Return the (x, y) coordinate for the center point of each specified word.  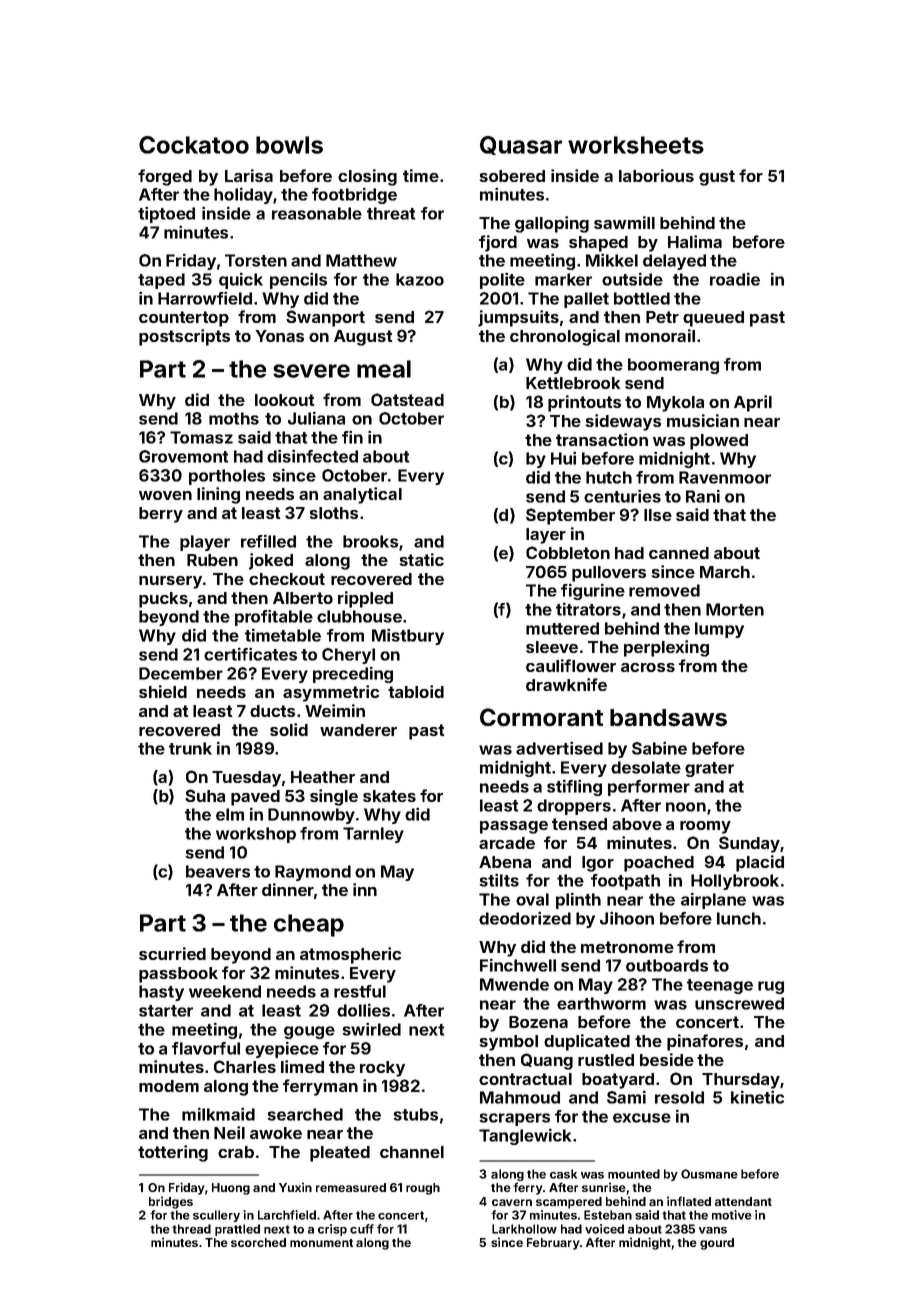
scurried (172, 953)
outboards (667, 965)
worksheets (636, 145)
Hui (563, 458)
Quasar (521, 145)
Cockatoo (194, 145)
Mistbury (408, 636)
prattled (237, 1230)
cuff (362, 1229)
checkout (287, 579)
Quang (547, 1061)
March (725, 572)
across (648, 667)
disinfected (312, 456)
